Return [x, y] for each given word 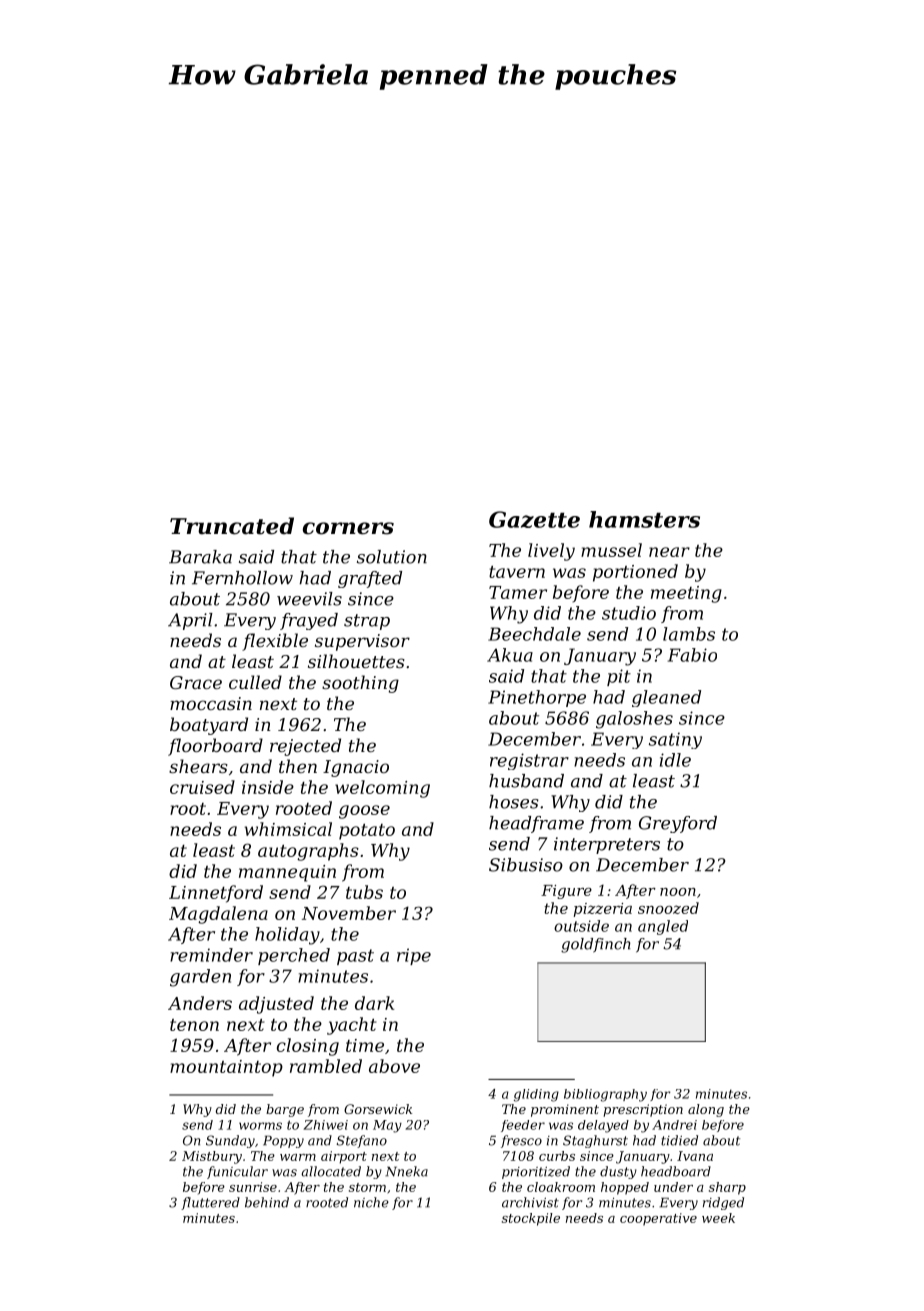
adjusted [276, 1005]
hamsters [644, 519]
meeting [686, 594]
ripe [414, 956]
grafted [370, 579]
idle [675, 760]
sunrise [253, 1187]
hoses [514, 802]
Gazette [534, 519]
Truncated [232, 526]
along [706, 1110]
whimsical [288, 829]
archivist [530, 1202]
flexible [275, 642]
